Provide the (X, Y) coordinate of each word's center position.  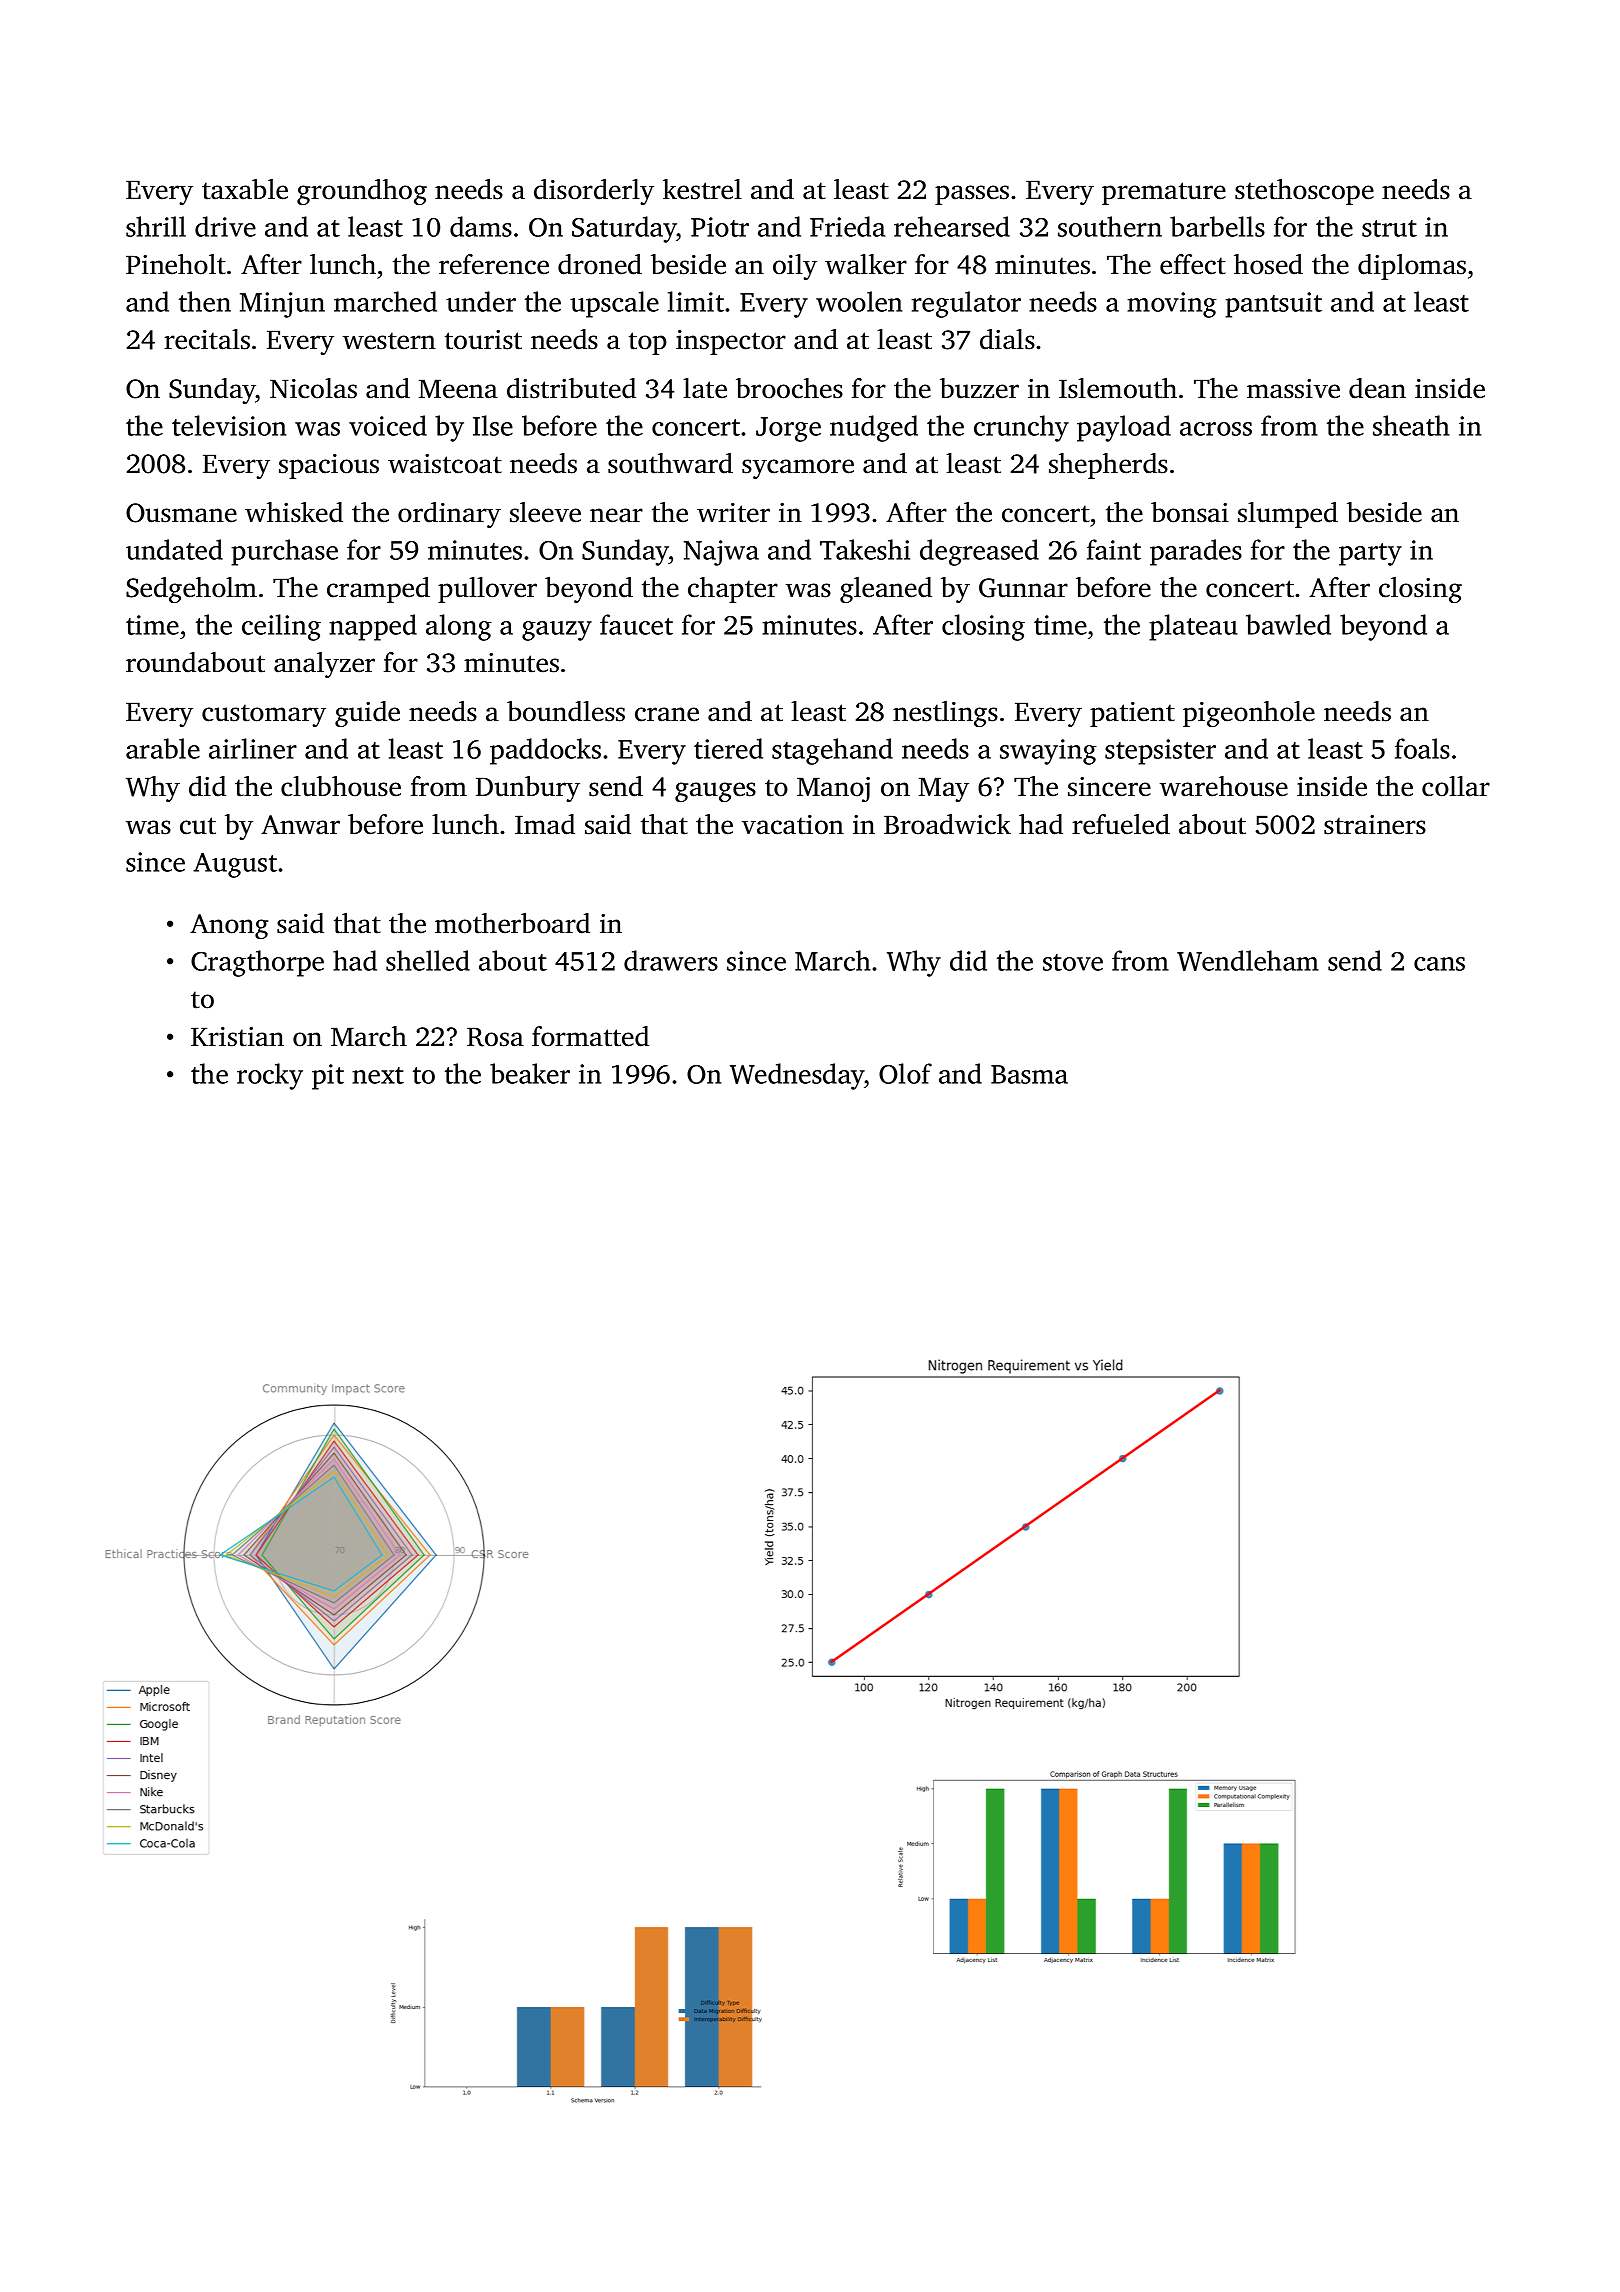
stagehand (832, 751)
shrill (156, 226)
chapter (733, 590)
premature (1164, 193)
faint (1114, 549)
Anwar (300, 825)
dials (1007, 339)
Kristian (237, 1037)
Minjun (282, 305)
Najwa (721, 553)
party (1370, 554)
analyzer (324, 665)
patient (1132, 714)
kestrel (702, 189)
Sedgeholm (191, 590)
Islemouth (1118, 388)
